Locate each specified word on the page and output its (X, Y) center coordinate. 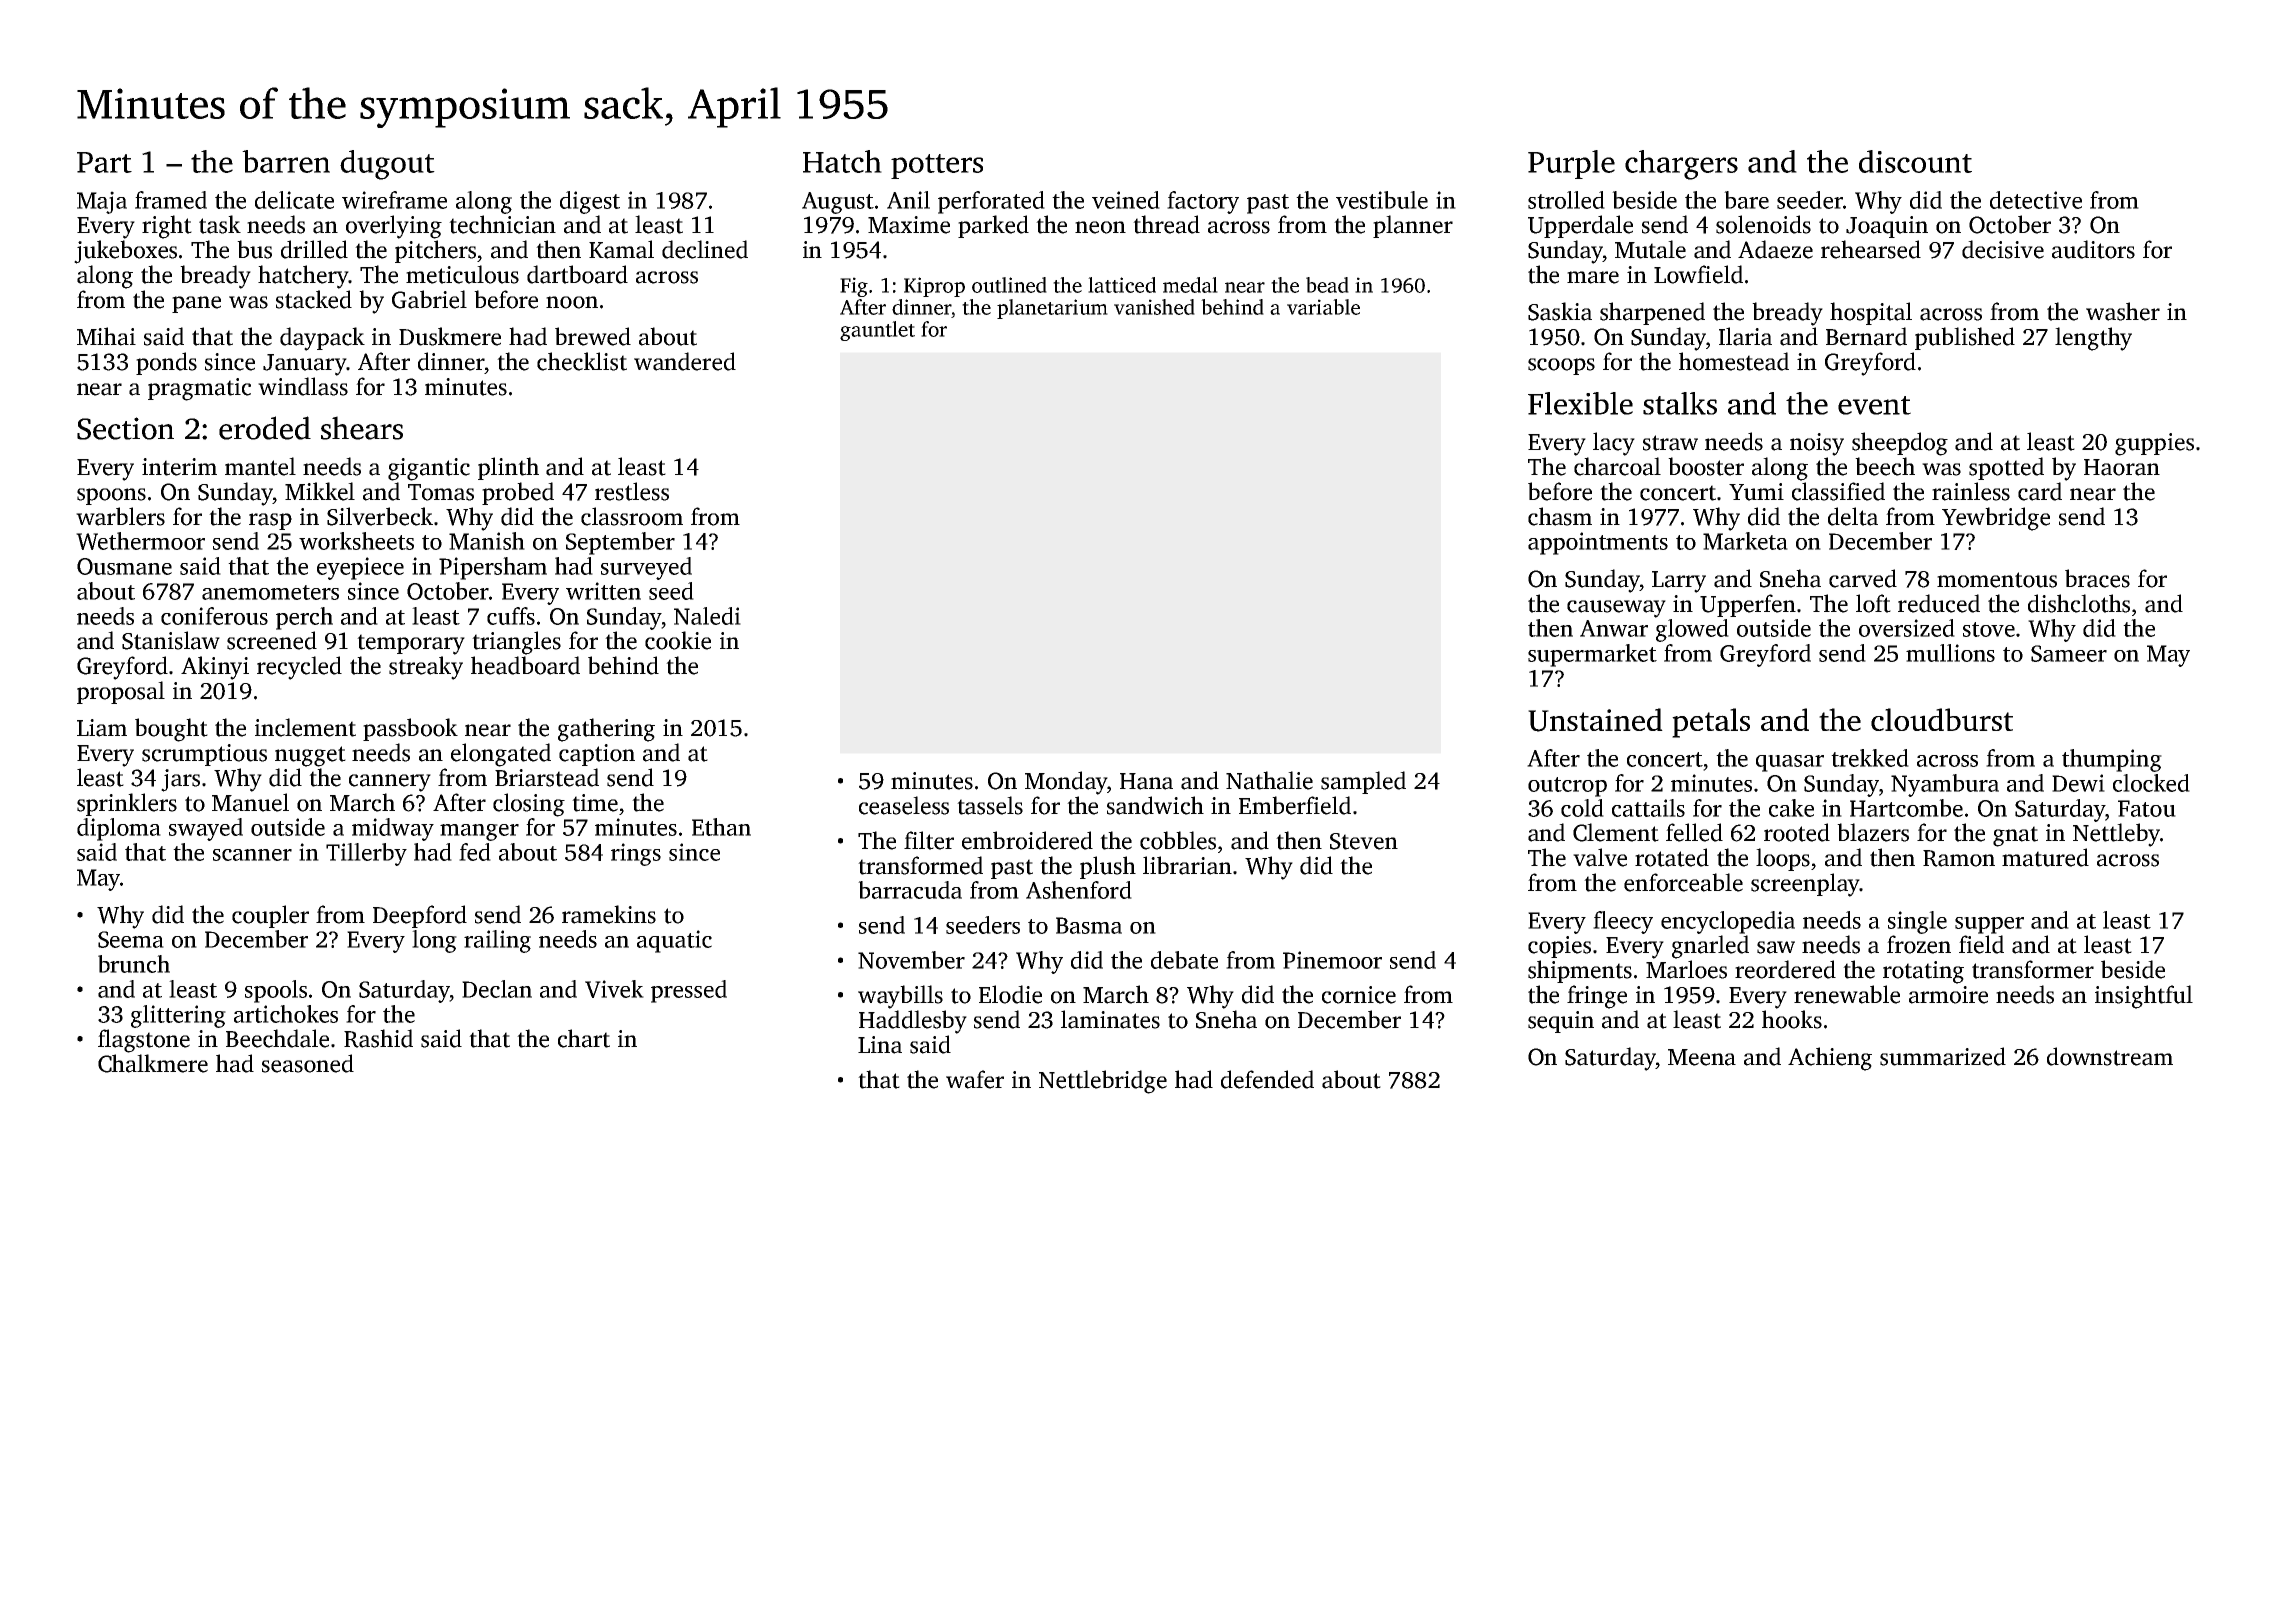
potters (937, 166)
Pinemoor (1332, 960)
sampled (1363, 782)
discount (1915, 161)
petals (1711, 723)
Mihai (106, 336)
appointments (1598, 543)
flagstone (144, 1041)
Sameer (2069, 653)
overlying (394, 227)
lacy (1614, 444)
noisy (1817, 444)
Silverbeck (380, 516)
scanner (252, 855)
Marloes (1686, 969)
